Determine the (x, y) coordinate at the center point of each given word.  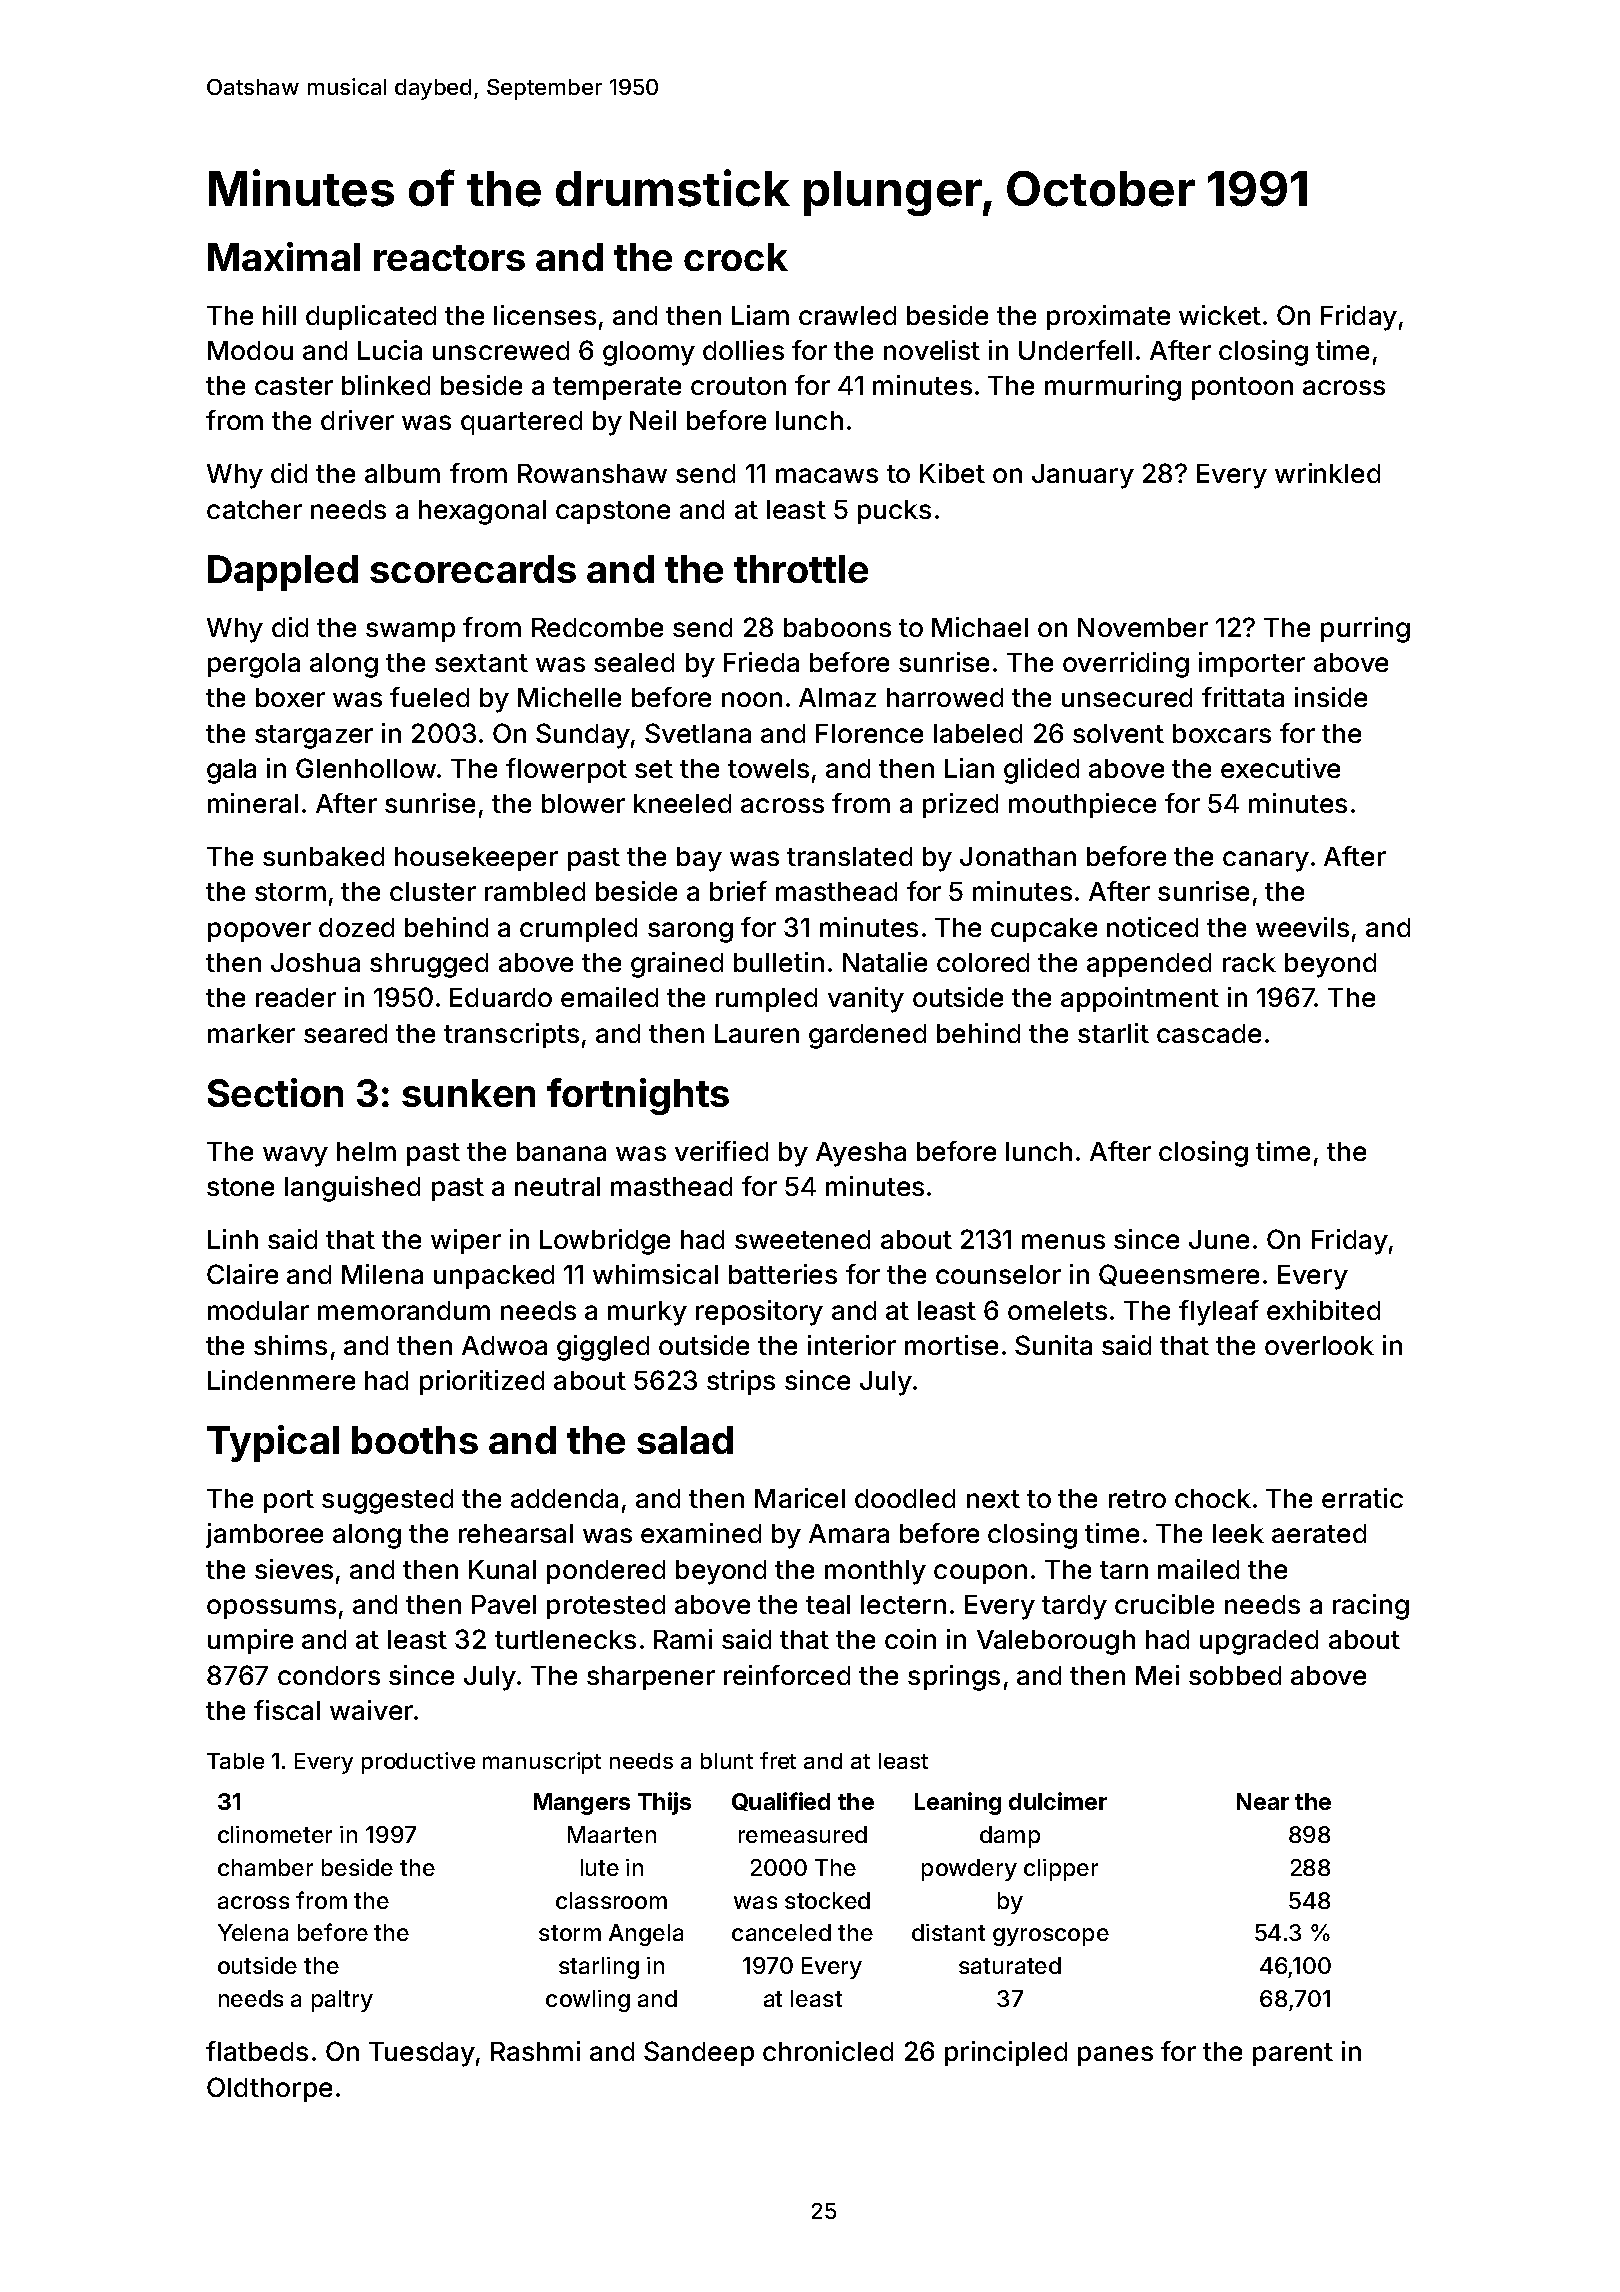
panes (1115, 2056)
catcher (254, 509)
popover (259, 932)
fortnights (638, 1096)
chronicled (828, 2051)
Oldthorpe (269, 2089)
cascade (1209, 1033)
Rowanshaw (592, 473)
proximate (1108, 317)
